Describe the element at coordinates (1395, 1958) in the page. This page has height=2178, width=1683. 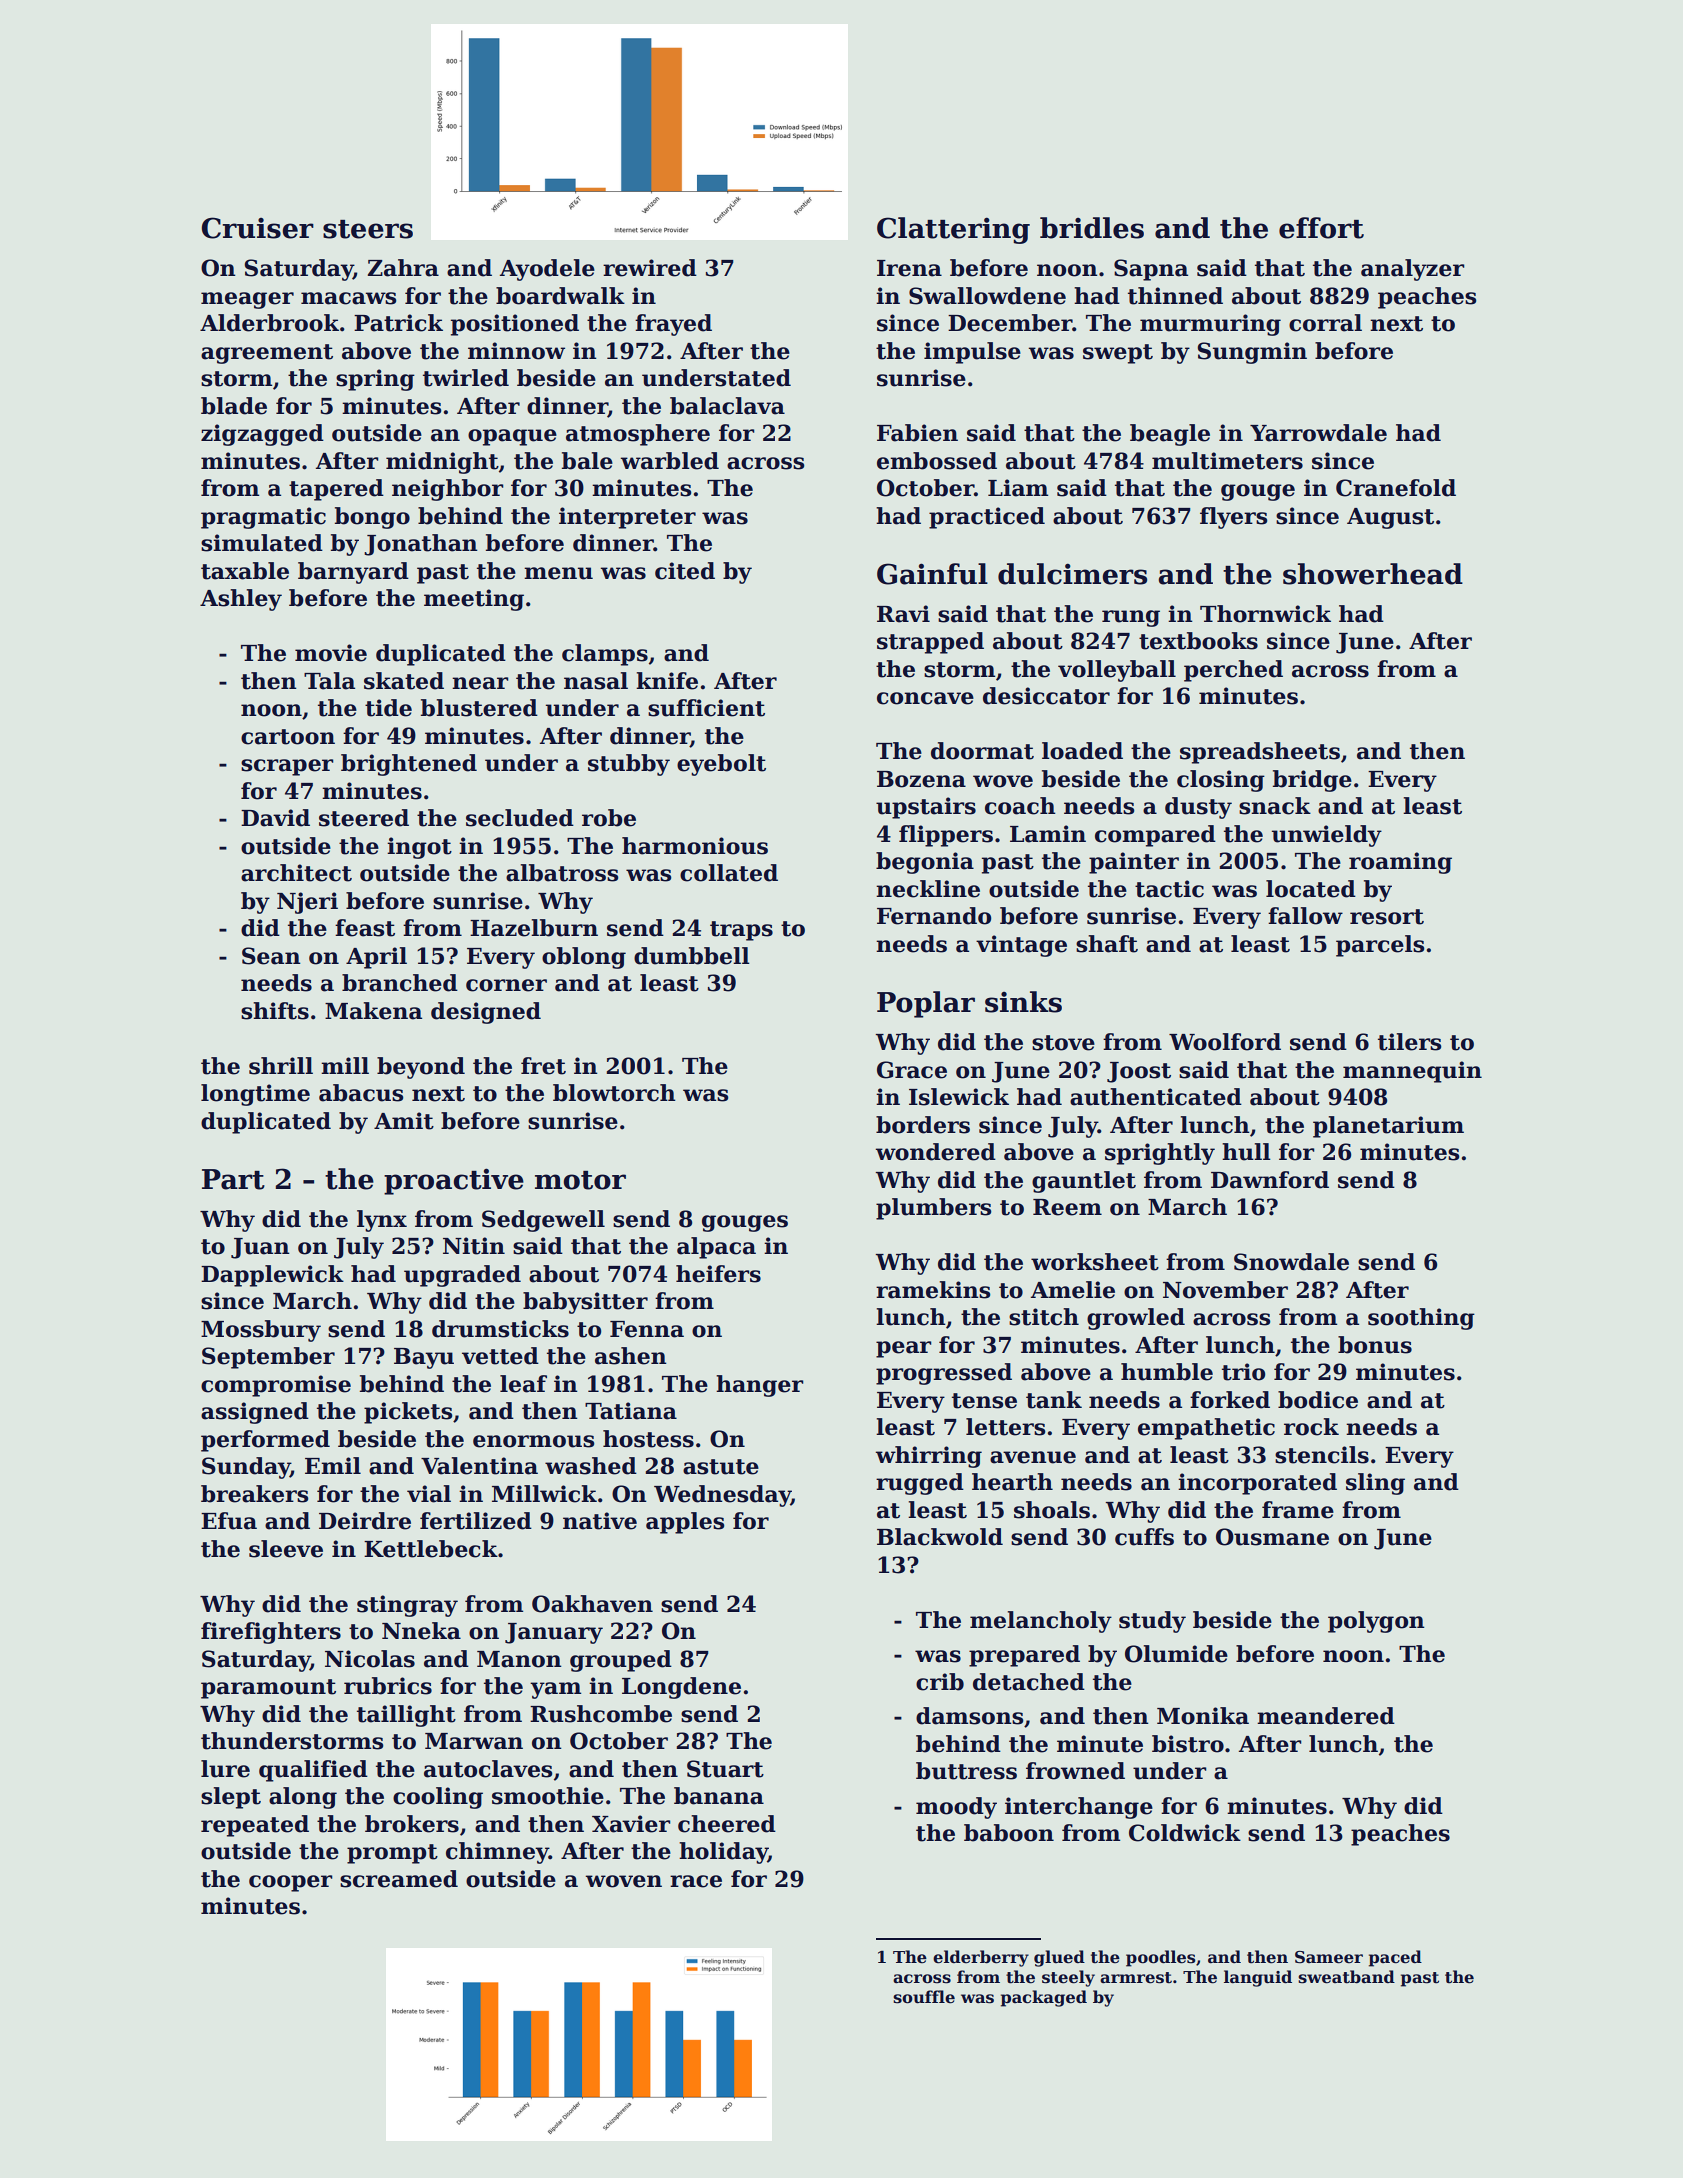
I see `paced` at that location.
